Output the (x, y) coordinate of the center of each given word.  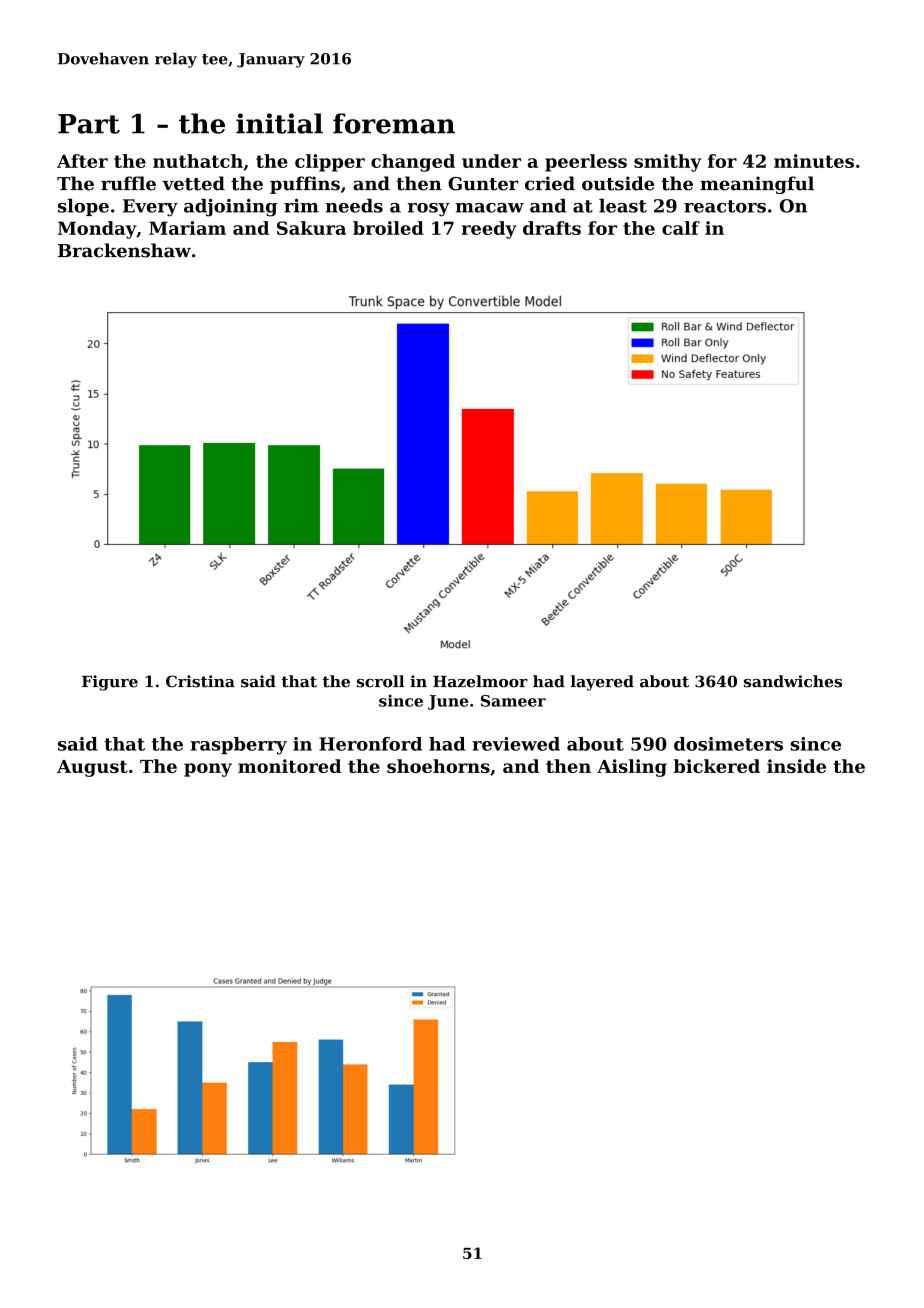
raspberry (238, 746)
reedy (489, 230)
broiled (388, 228)
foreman (394, 123)
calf (681, 228)
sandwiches (793, 681)
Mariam (187, 228)
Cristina (200, 681)
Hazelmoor (480, 681)
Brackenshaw (124, 250)
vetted (193, 183)
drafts (552, 228)
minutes (814, 161)
